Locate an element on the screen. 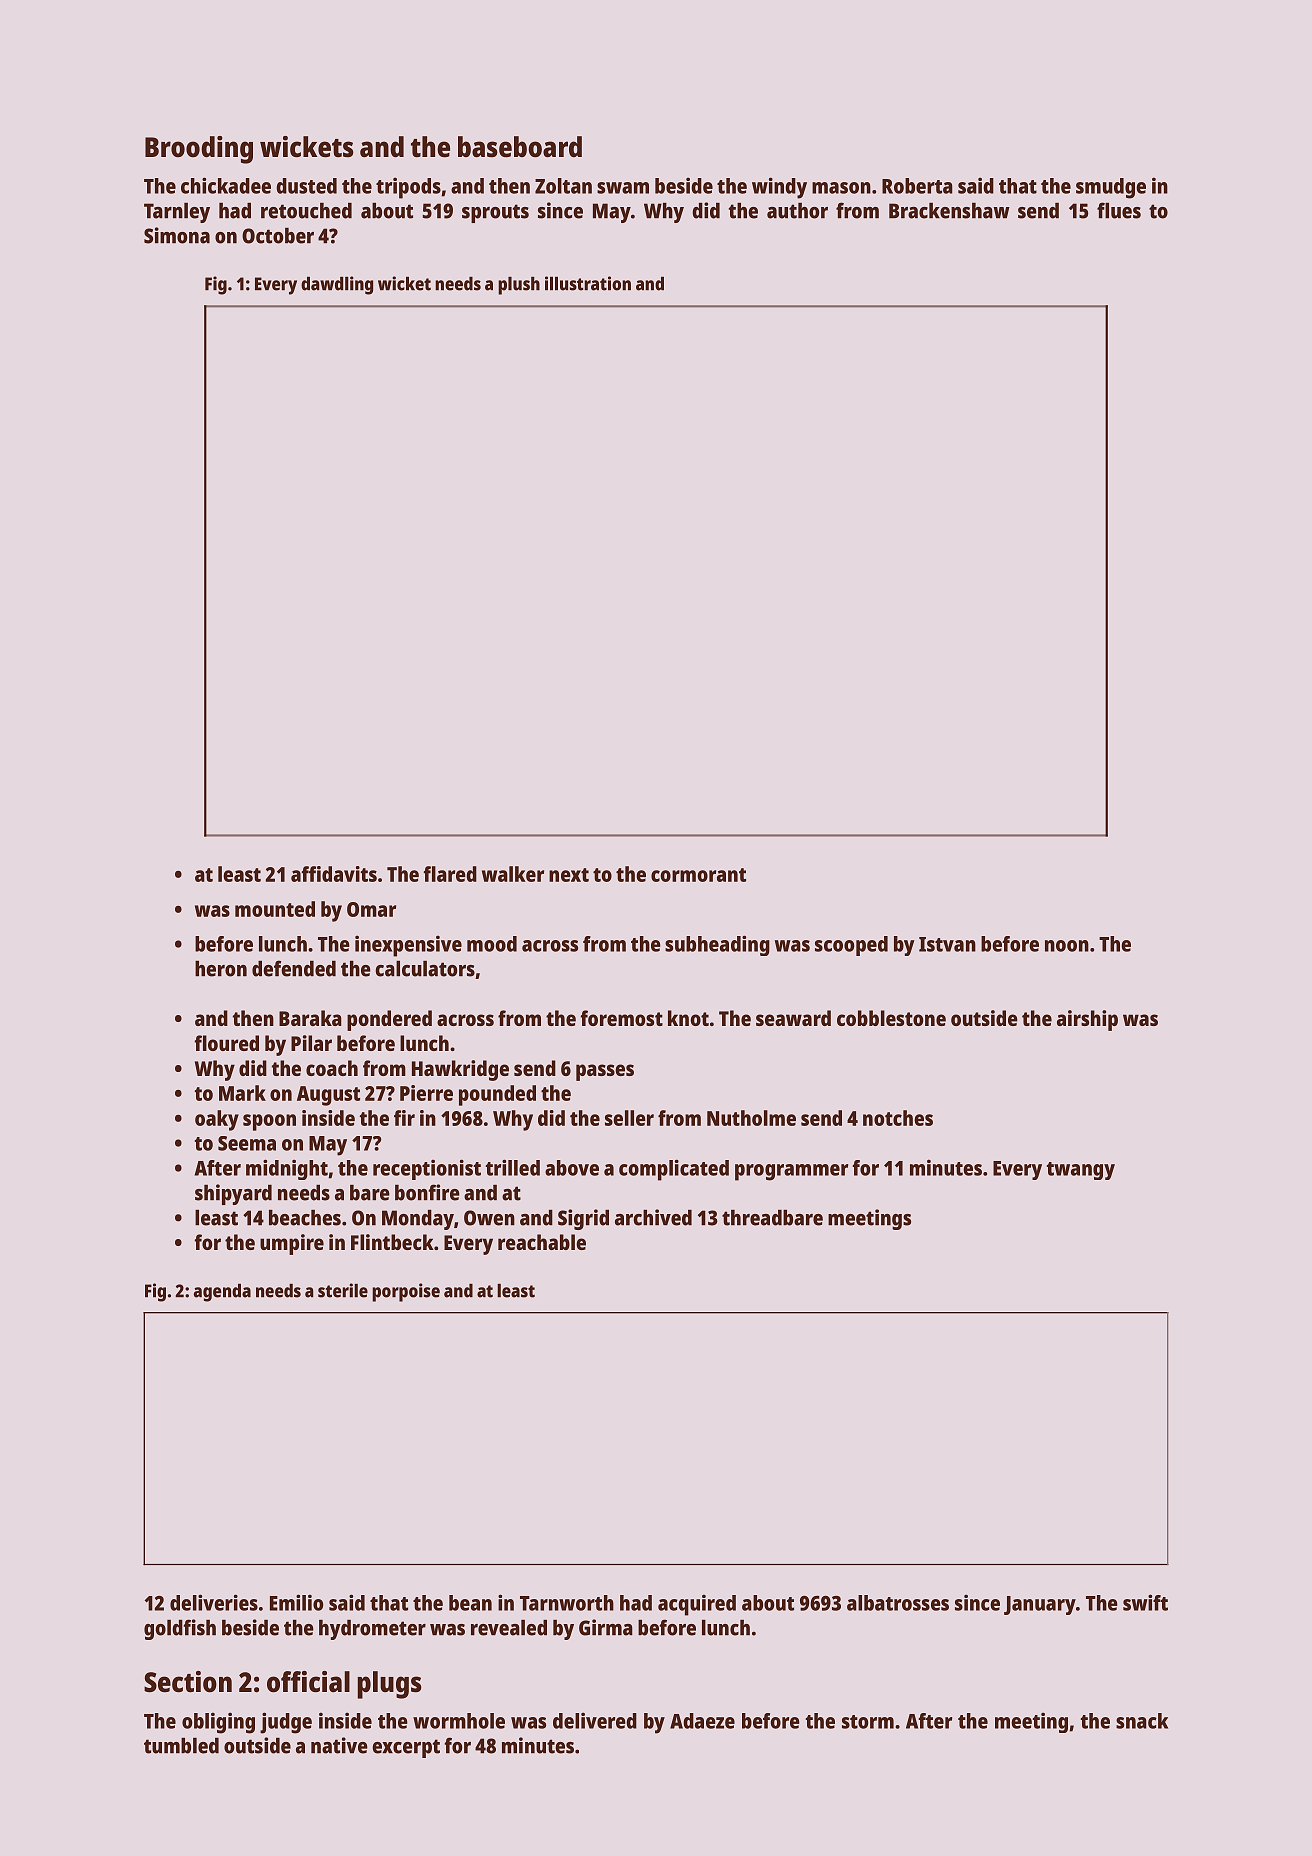 Image resolution: width=1312 pixels, height=1856 pixels. Brackenshaw is located at coordinates (949, 210).
